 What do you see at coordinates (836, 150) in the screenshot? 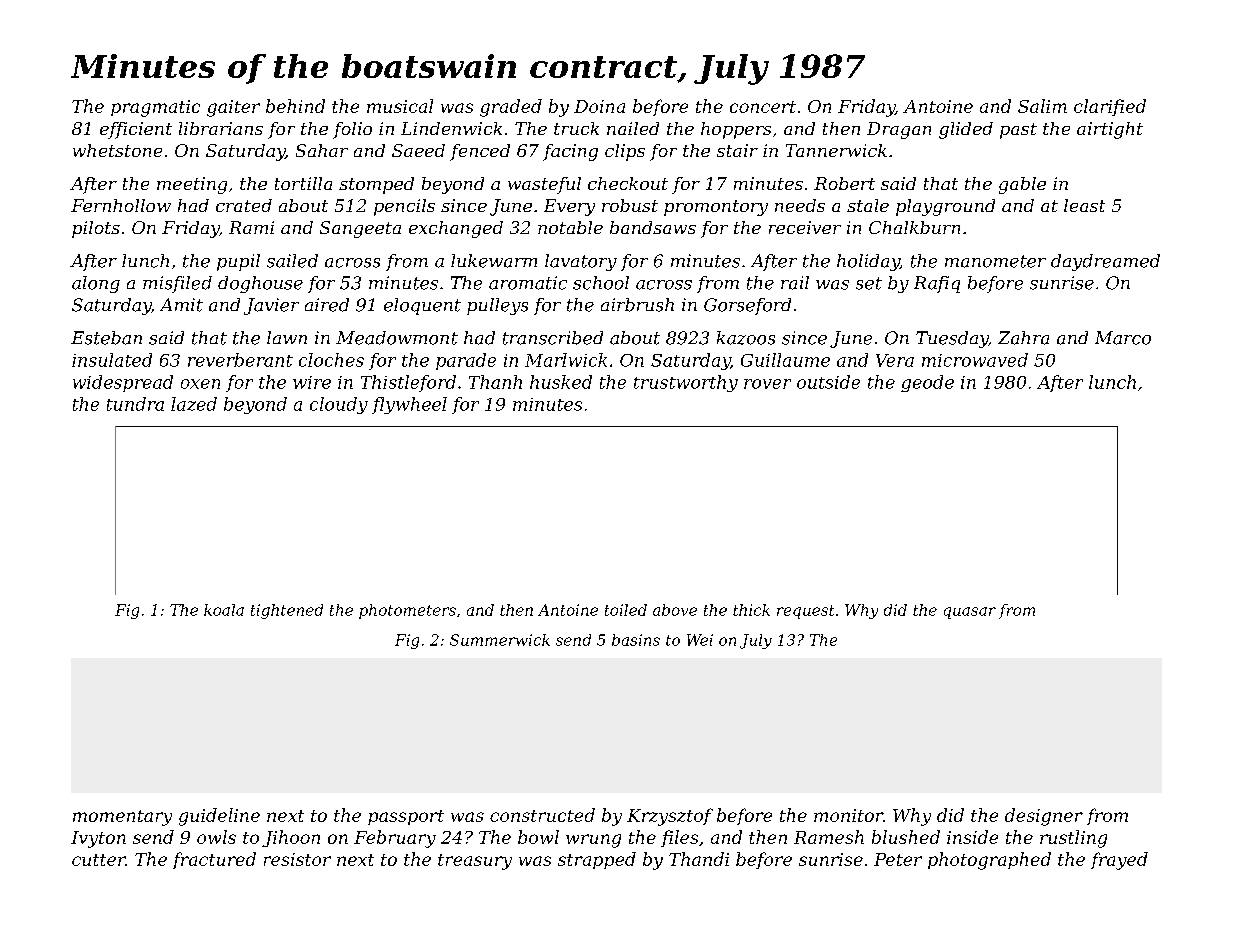
I see `Tannerwick` at bounding box center [836, 150].
